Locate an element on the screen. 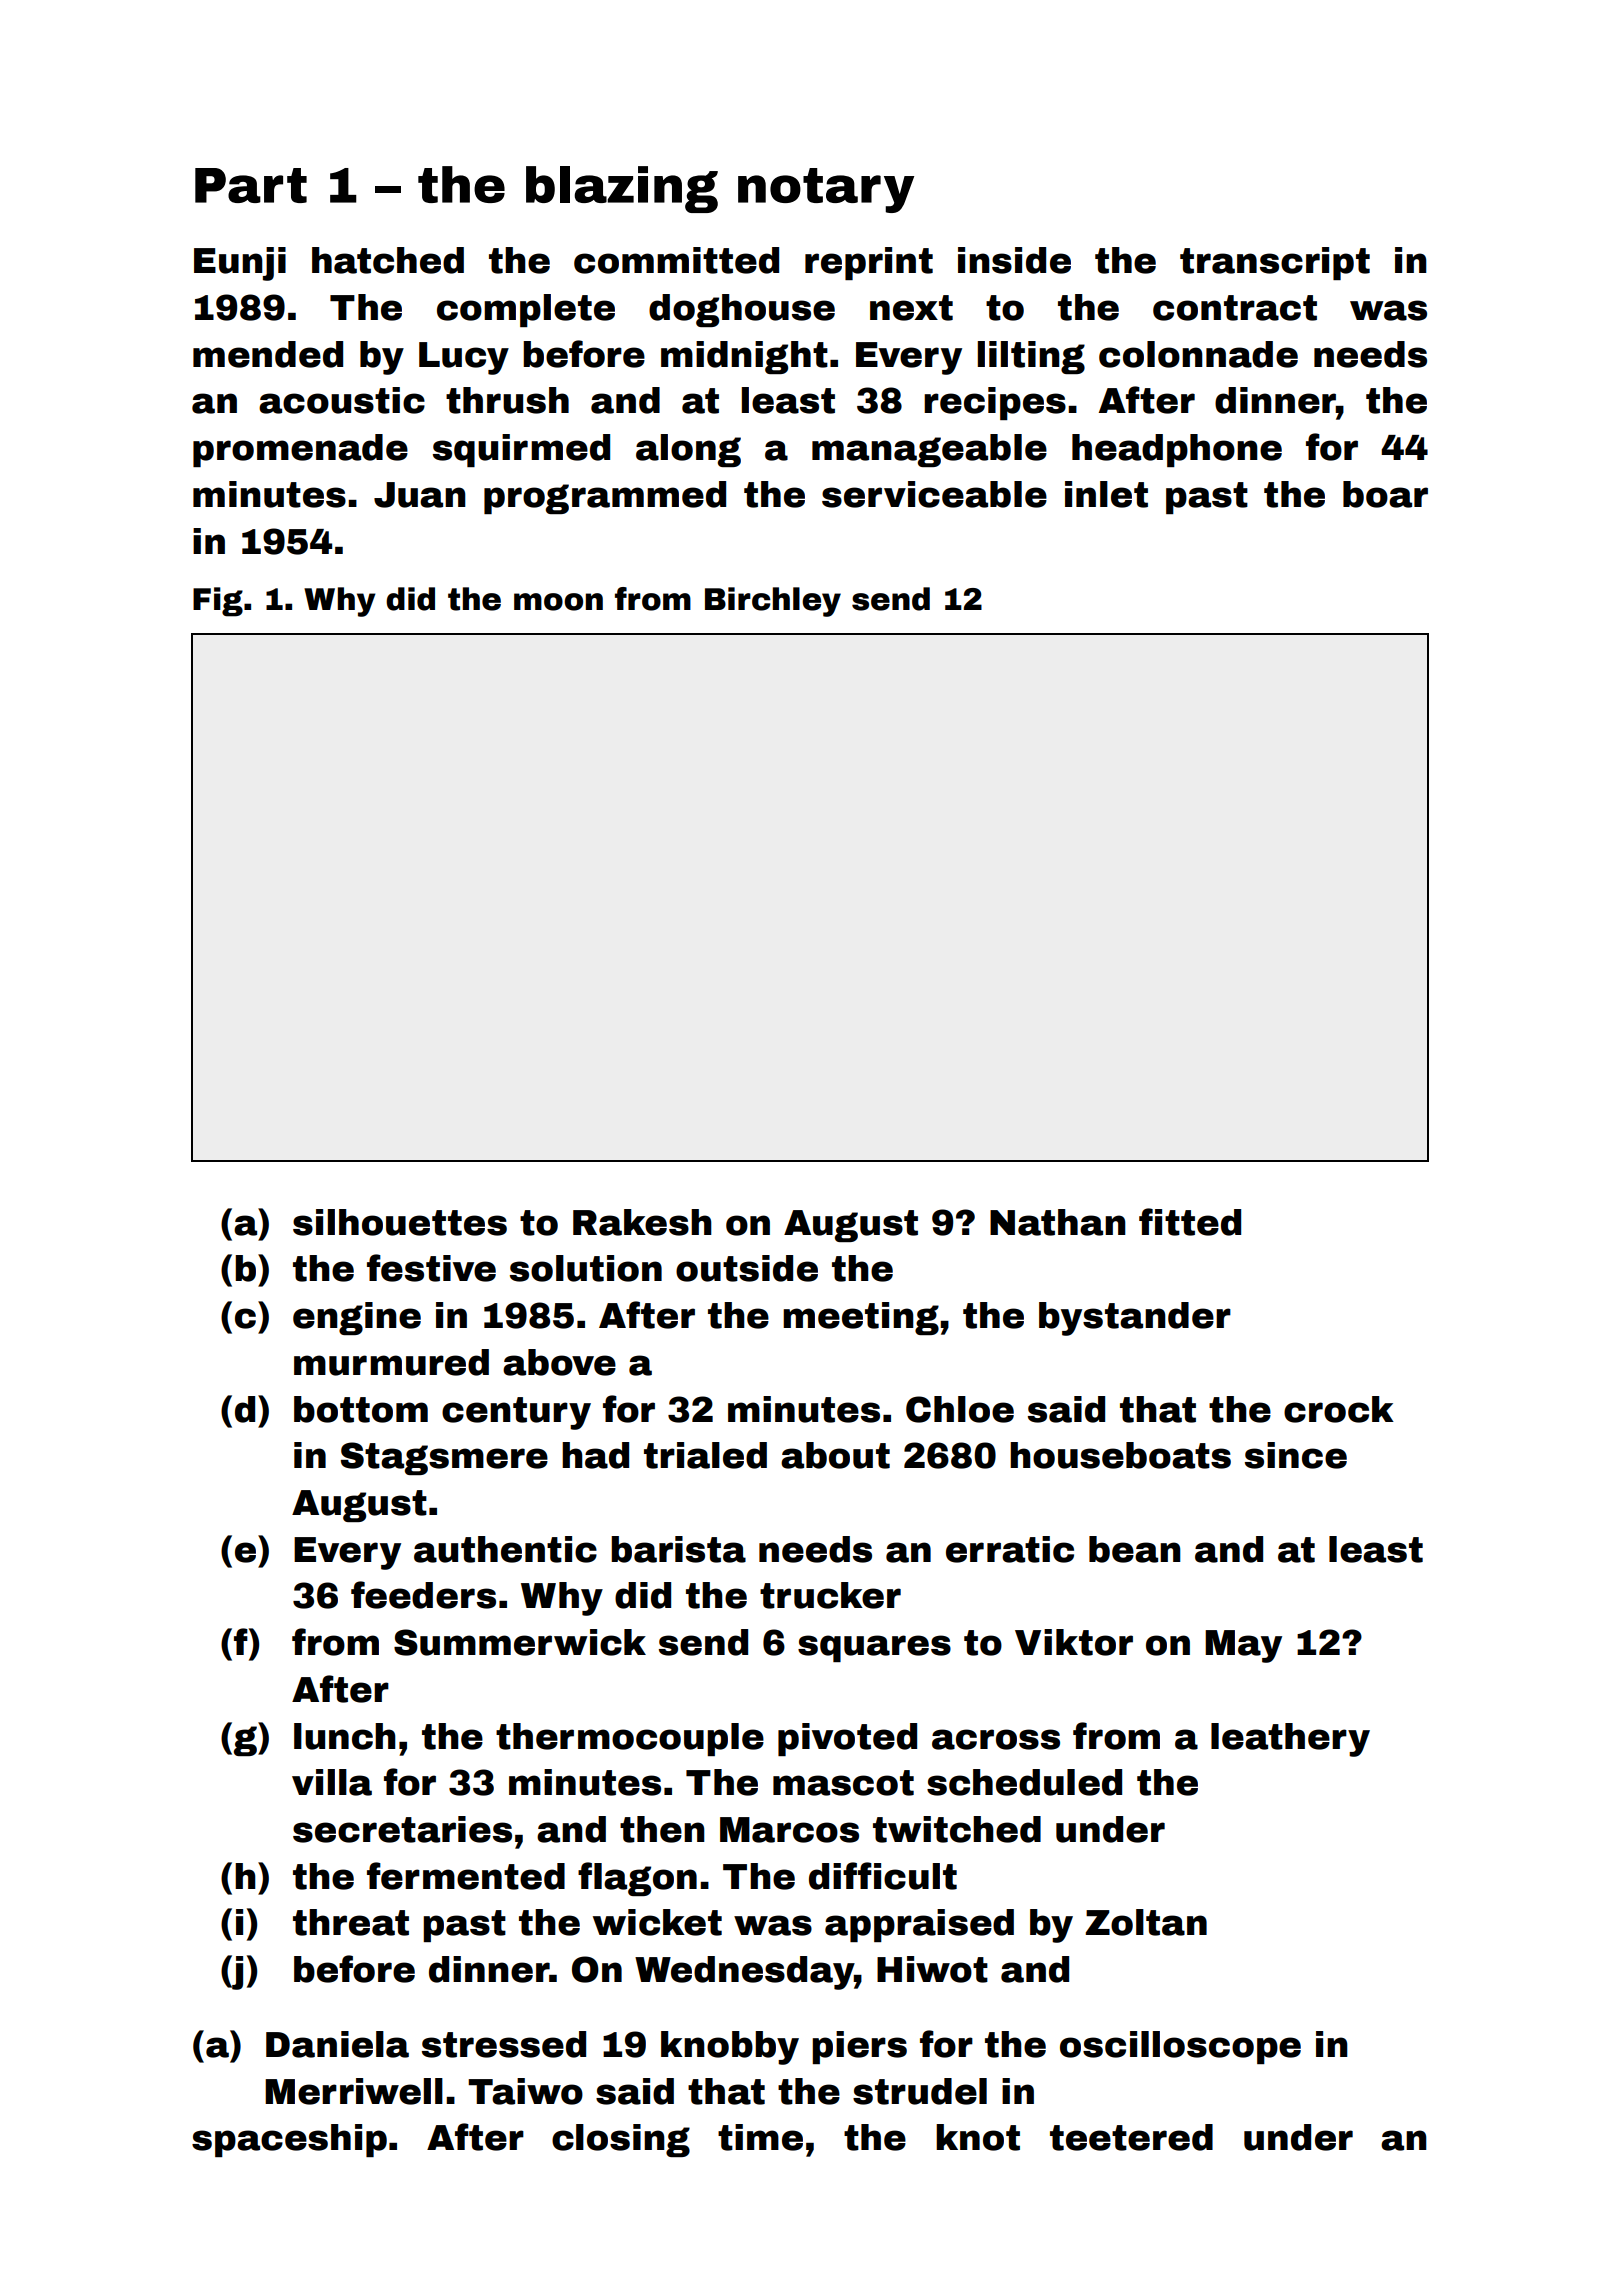 The width and height of the screenshot is (1620, 2292). Nathan is located at coordinates (1058, 1222).
